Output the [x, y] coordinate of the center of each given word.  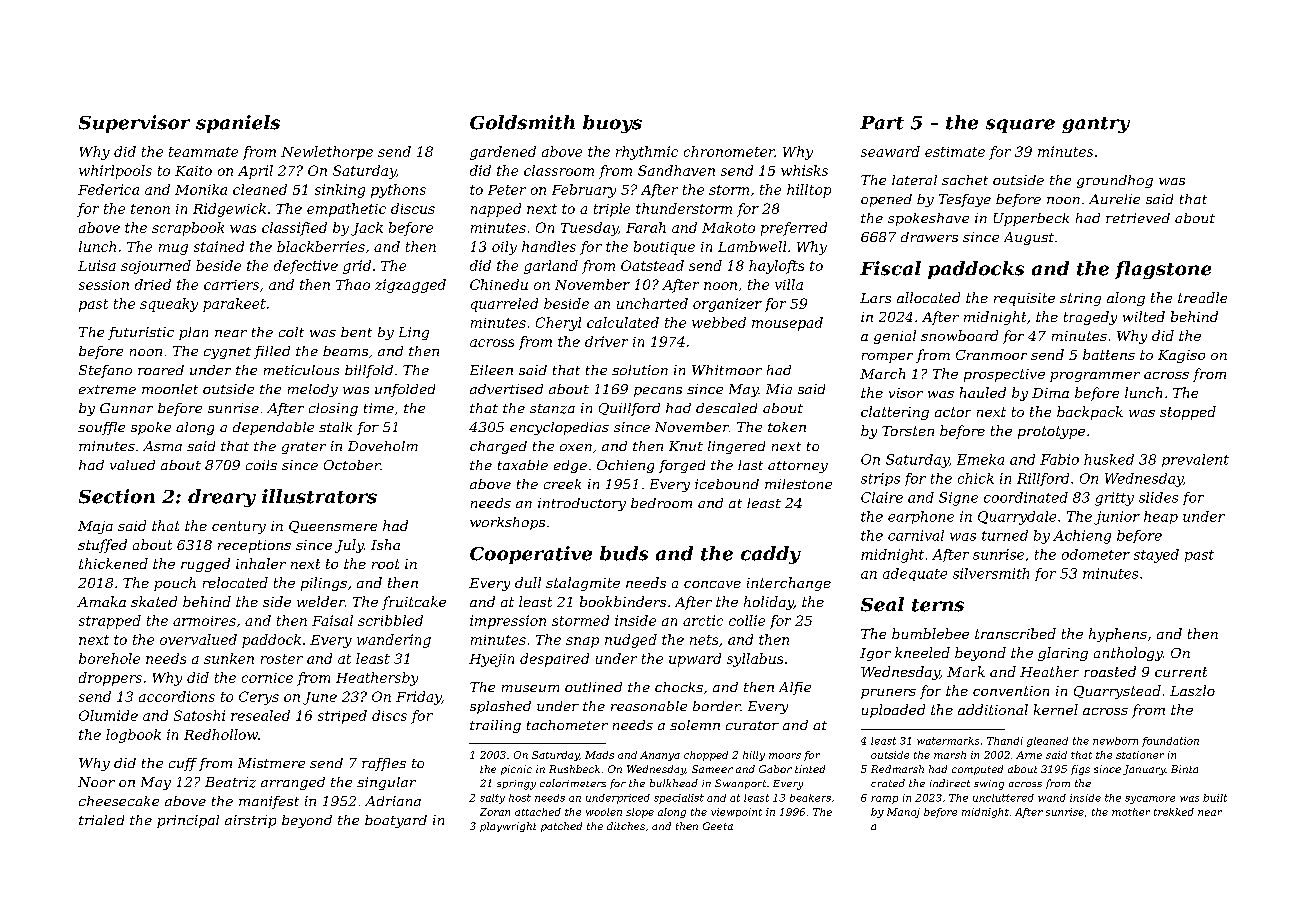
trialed [101, 820]
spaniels [238, 124]
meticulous [301, 370]
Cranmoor [991, 355]
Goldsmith [522, 122]
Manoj [903, 813]
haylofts [776, 267]
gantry [1096, 125]
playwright [508, 827]
